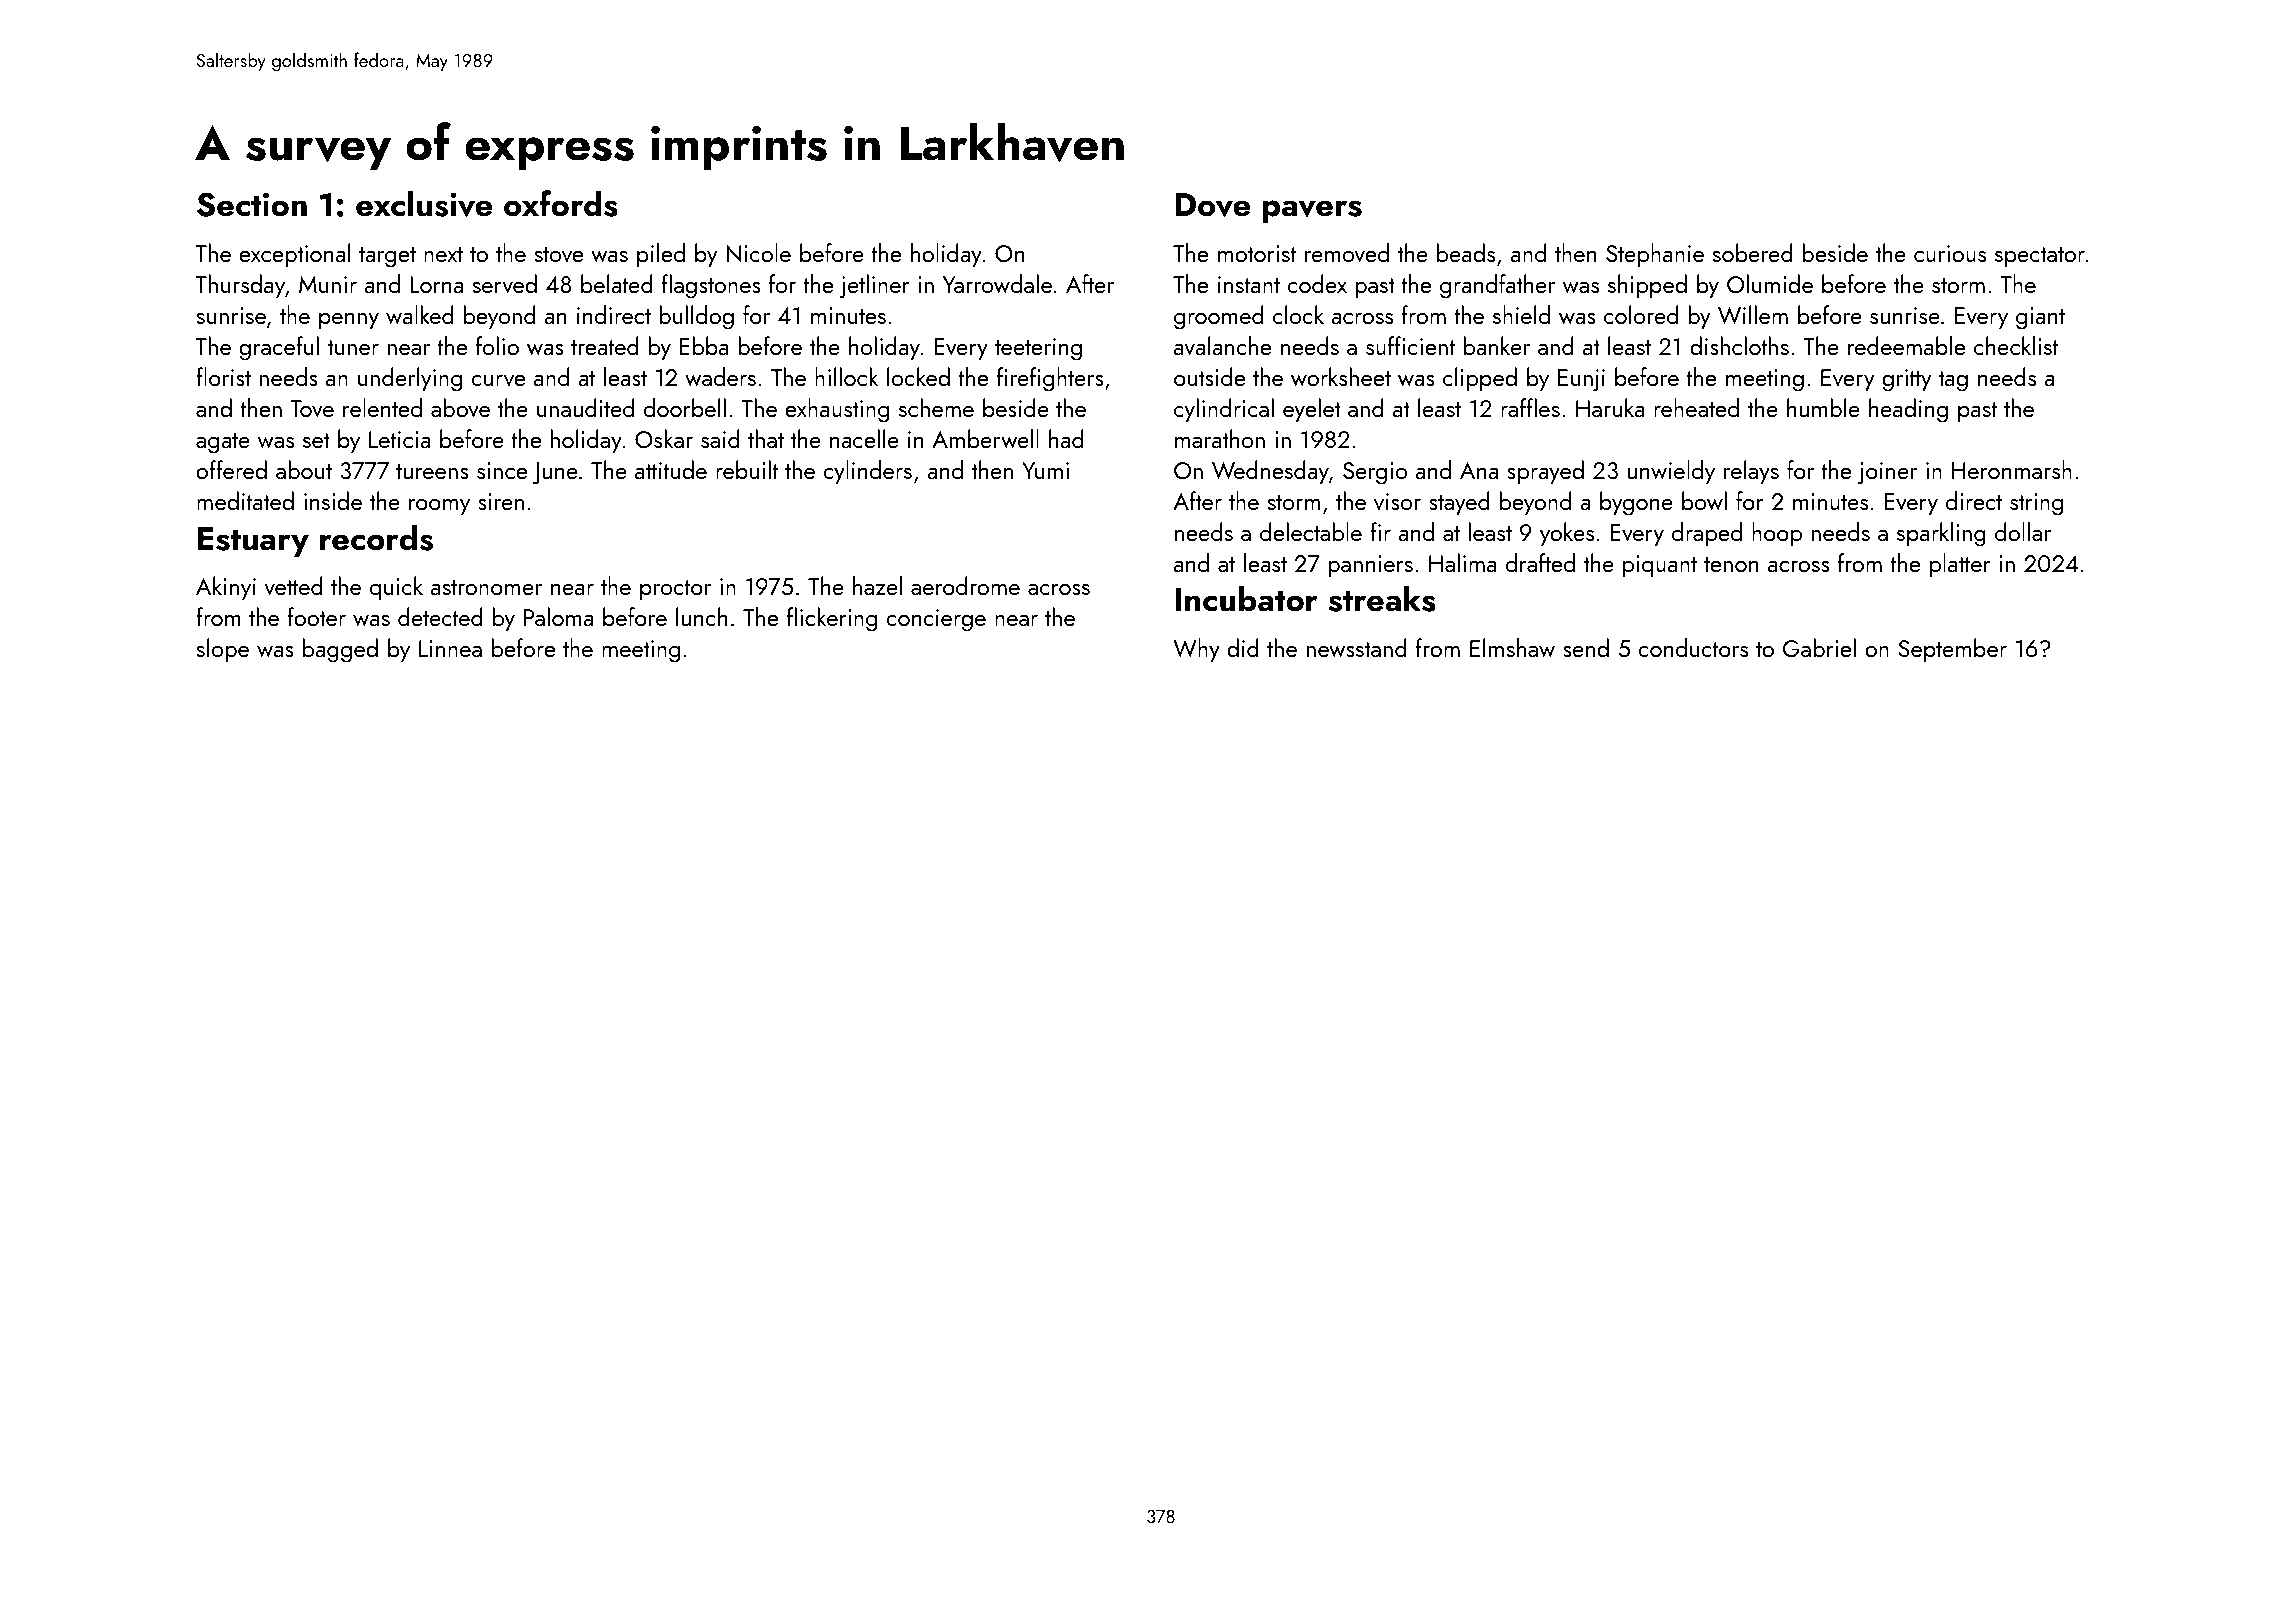  What do you see at coordinates (867, 472) in the screenshot?
I see `cylinders` at bounding box center [867, 472].
